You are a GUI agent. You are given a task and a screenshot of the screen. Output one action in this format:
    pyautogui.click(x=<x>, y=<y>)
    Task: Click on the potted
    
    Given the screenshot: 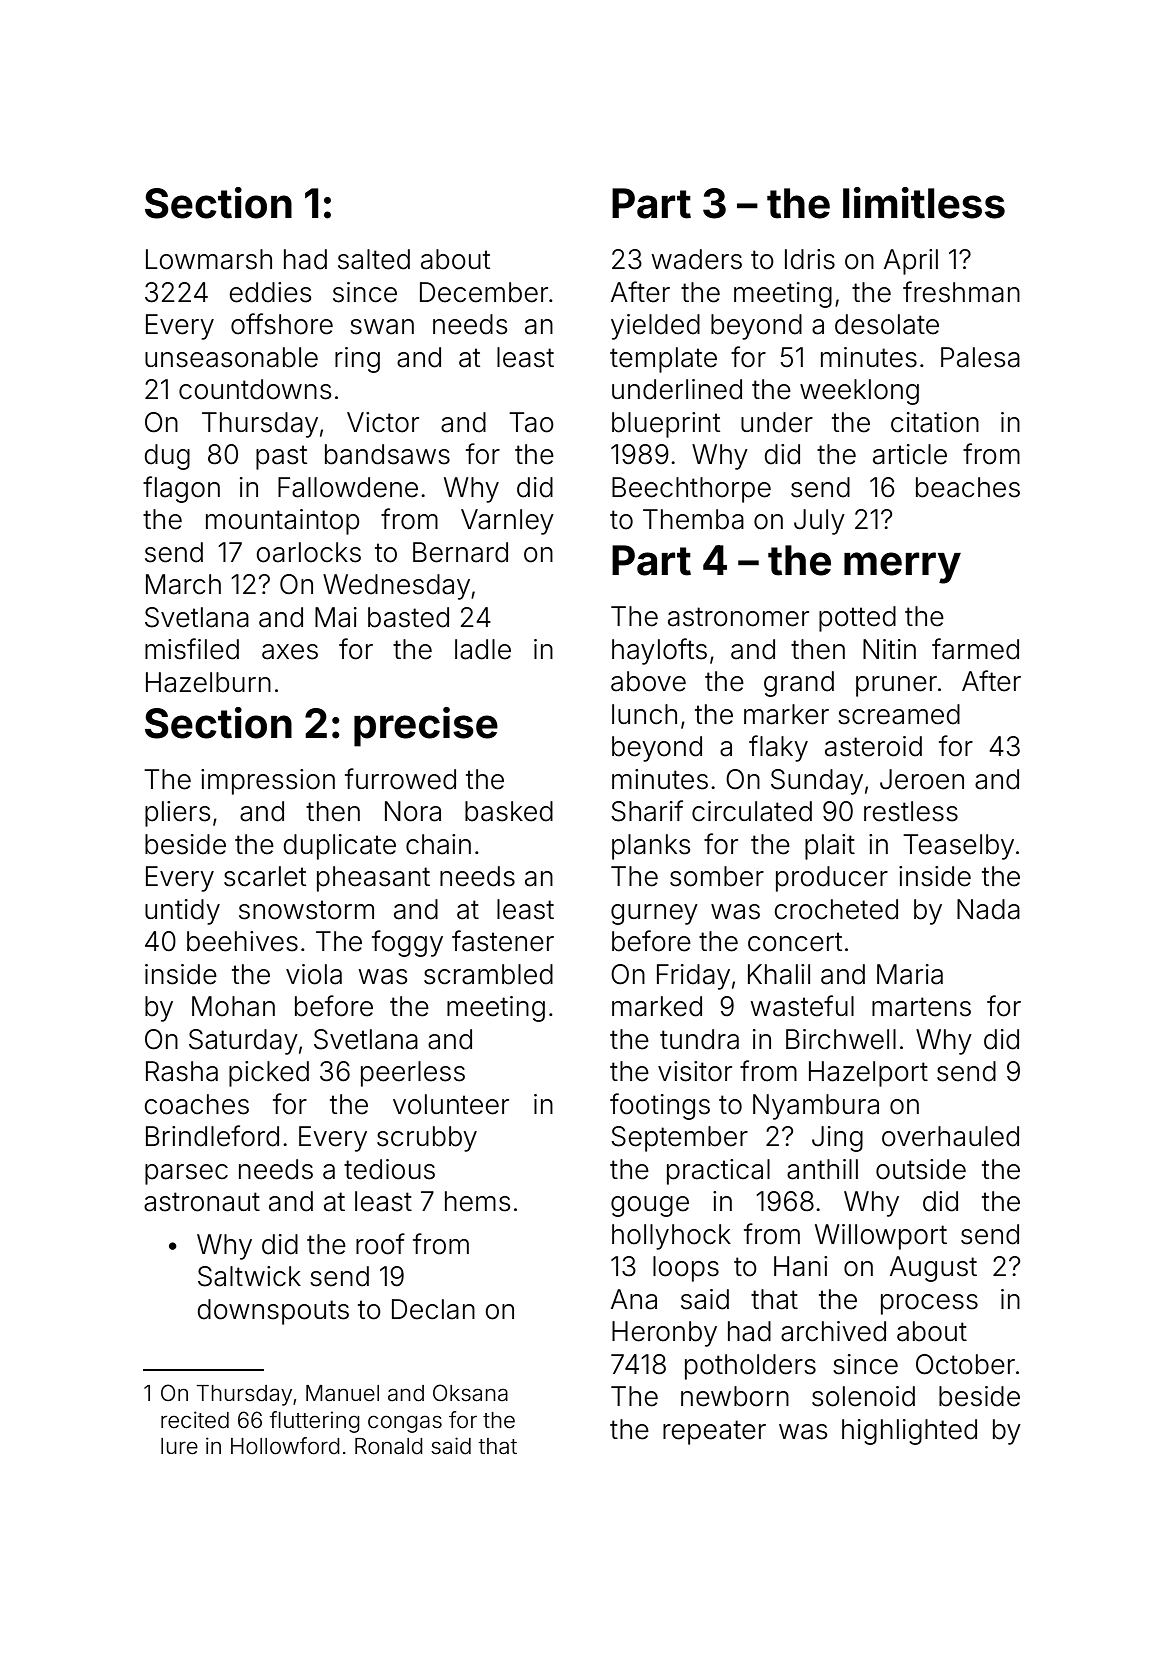 What is the action you would take?
    pyautogui.click(x=857, y=619)
